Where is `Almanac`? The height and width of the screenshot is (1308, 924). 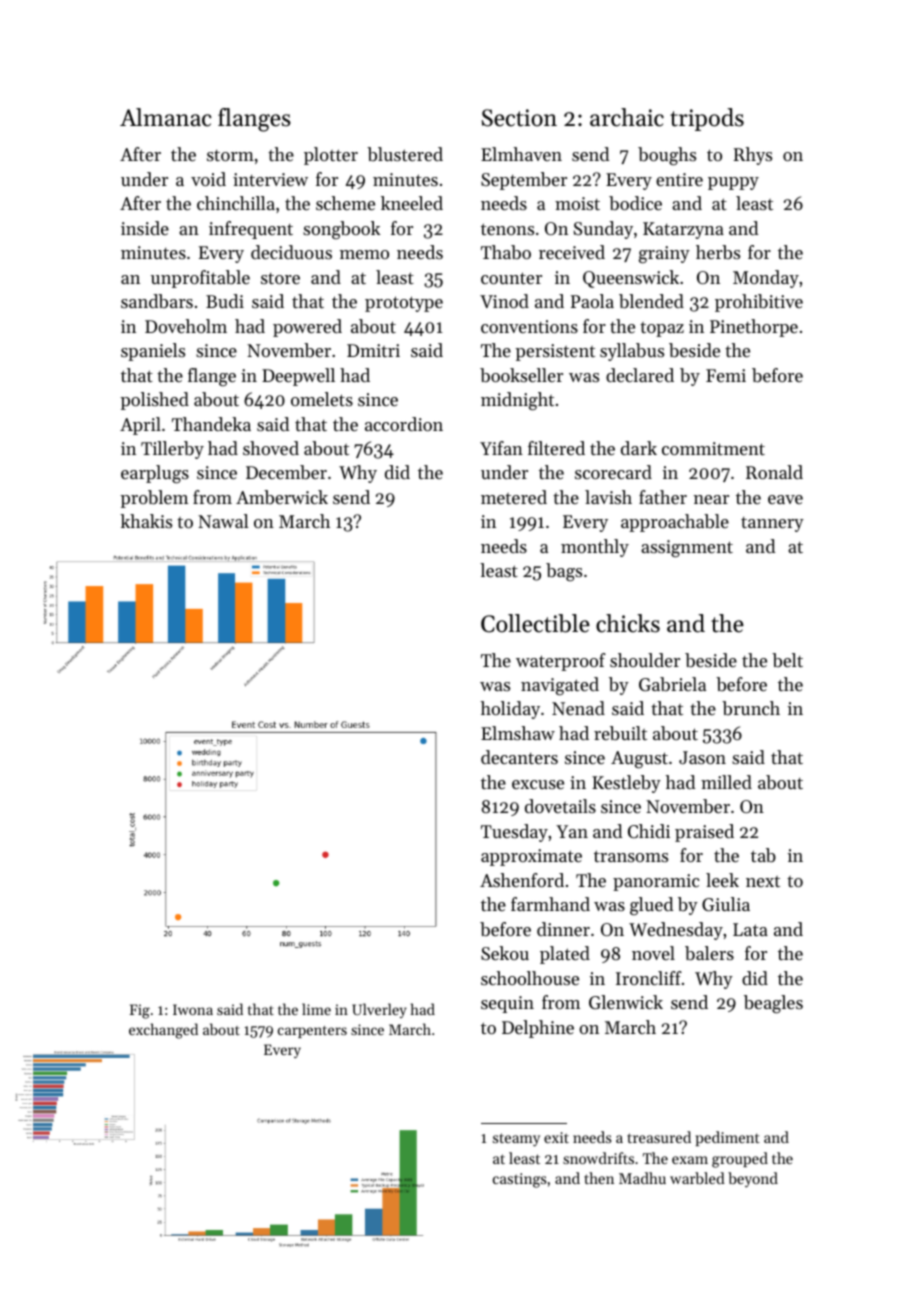 Almanac is located at coordinates (165, 117).
